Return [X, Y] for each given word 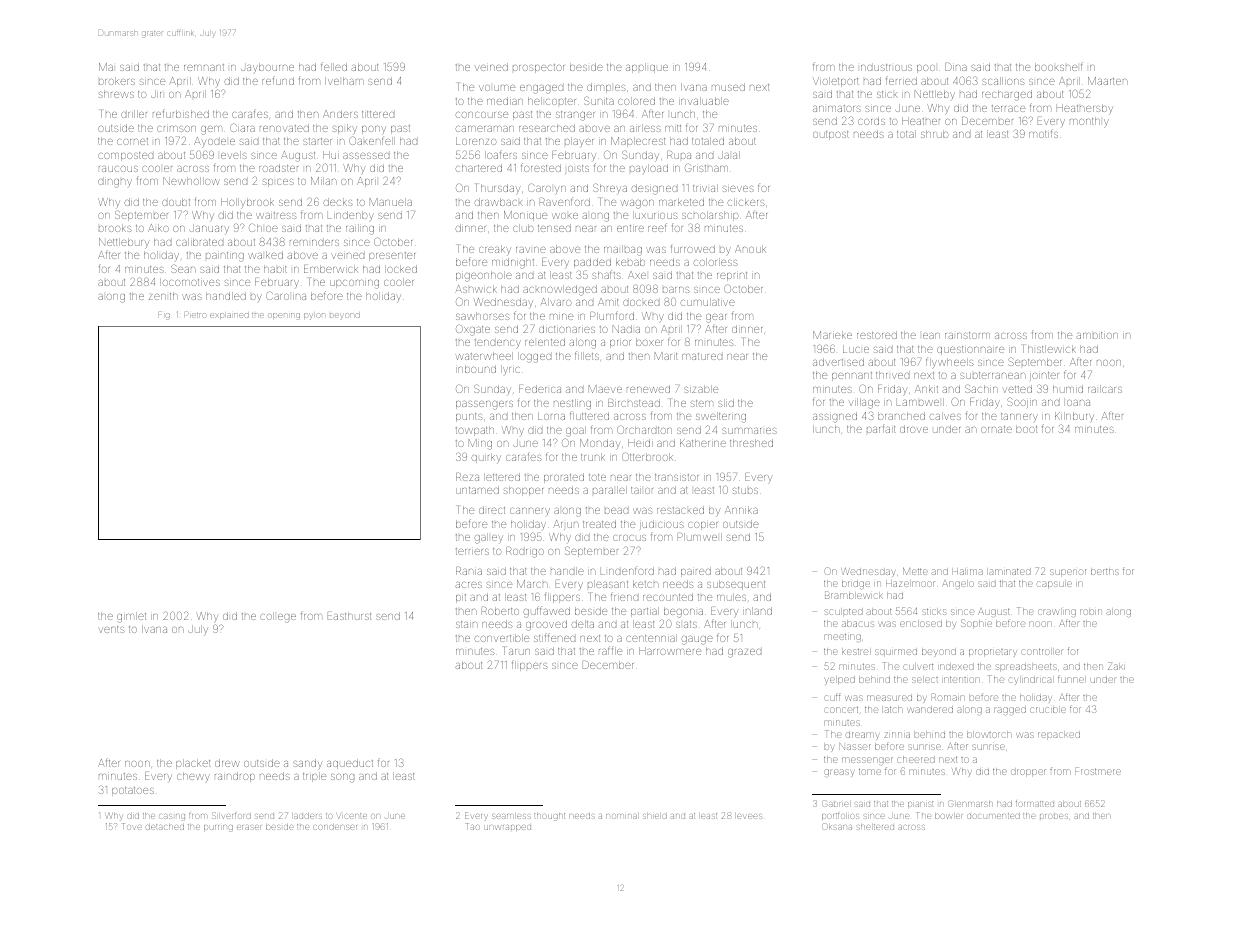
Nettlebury [124, 243]
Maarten [1108, 81]
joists [577, 169]
